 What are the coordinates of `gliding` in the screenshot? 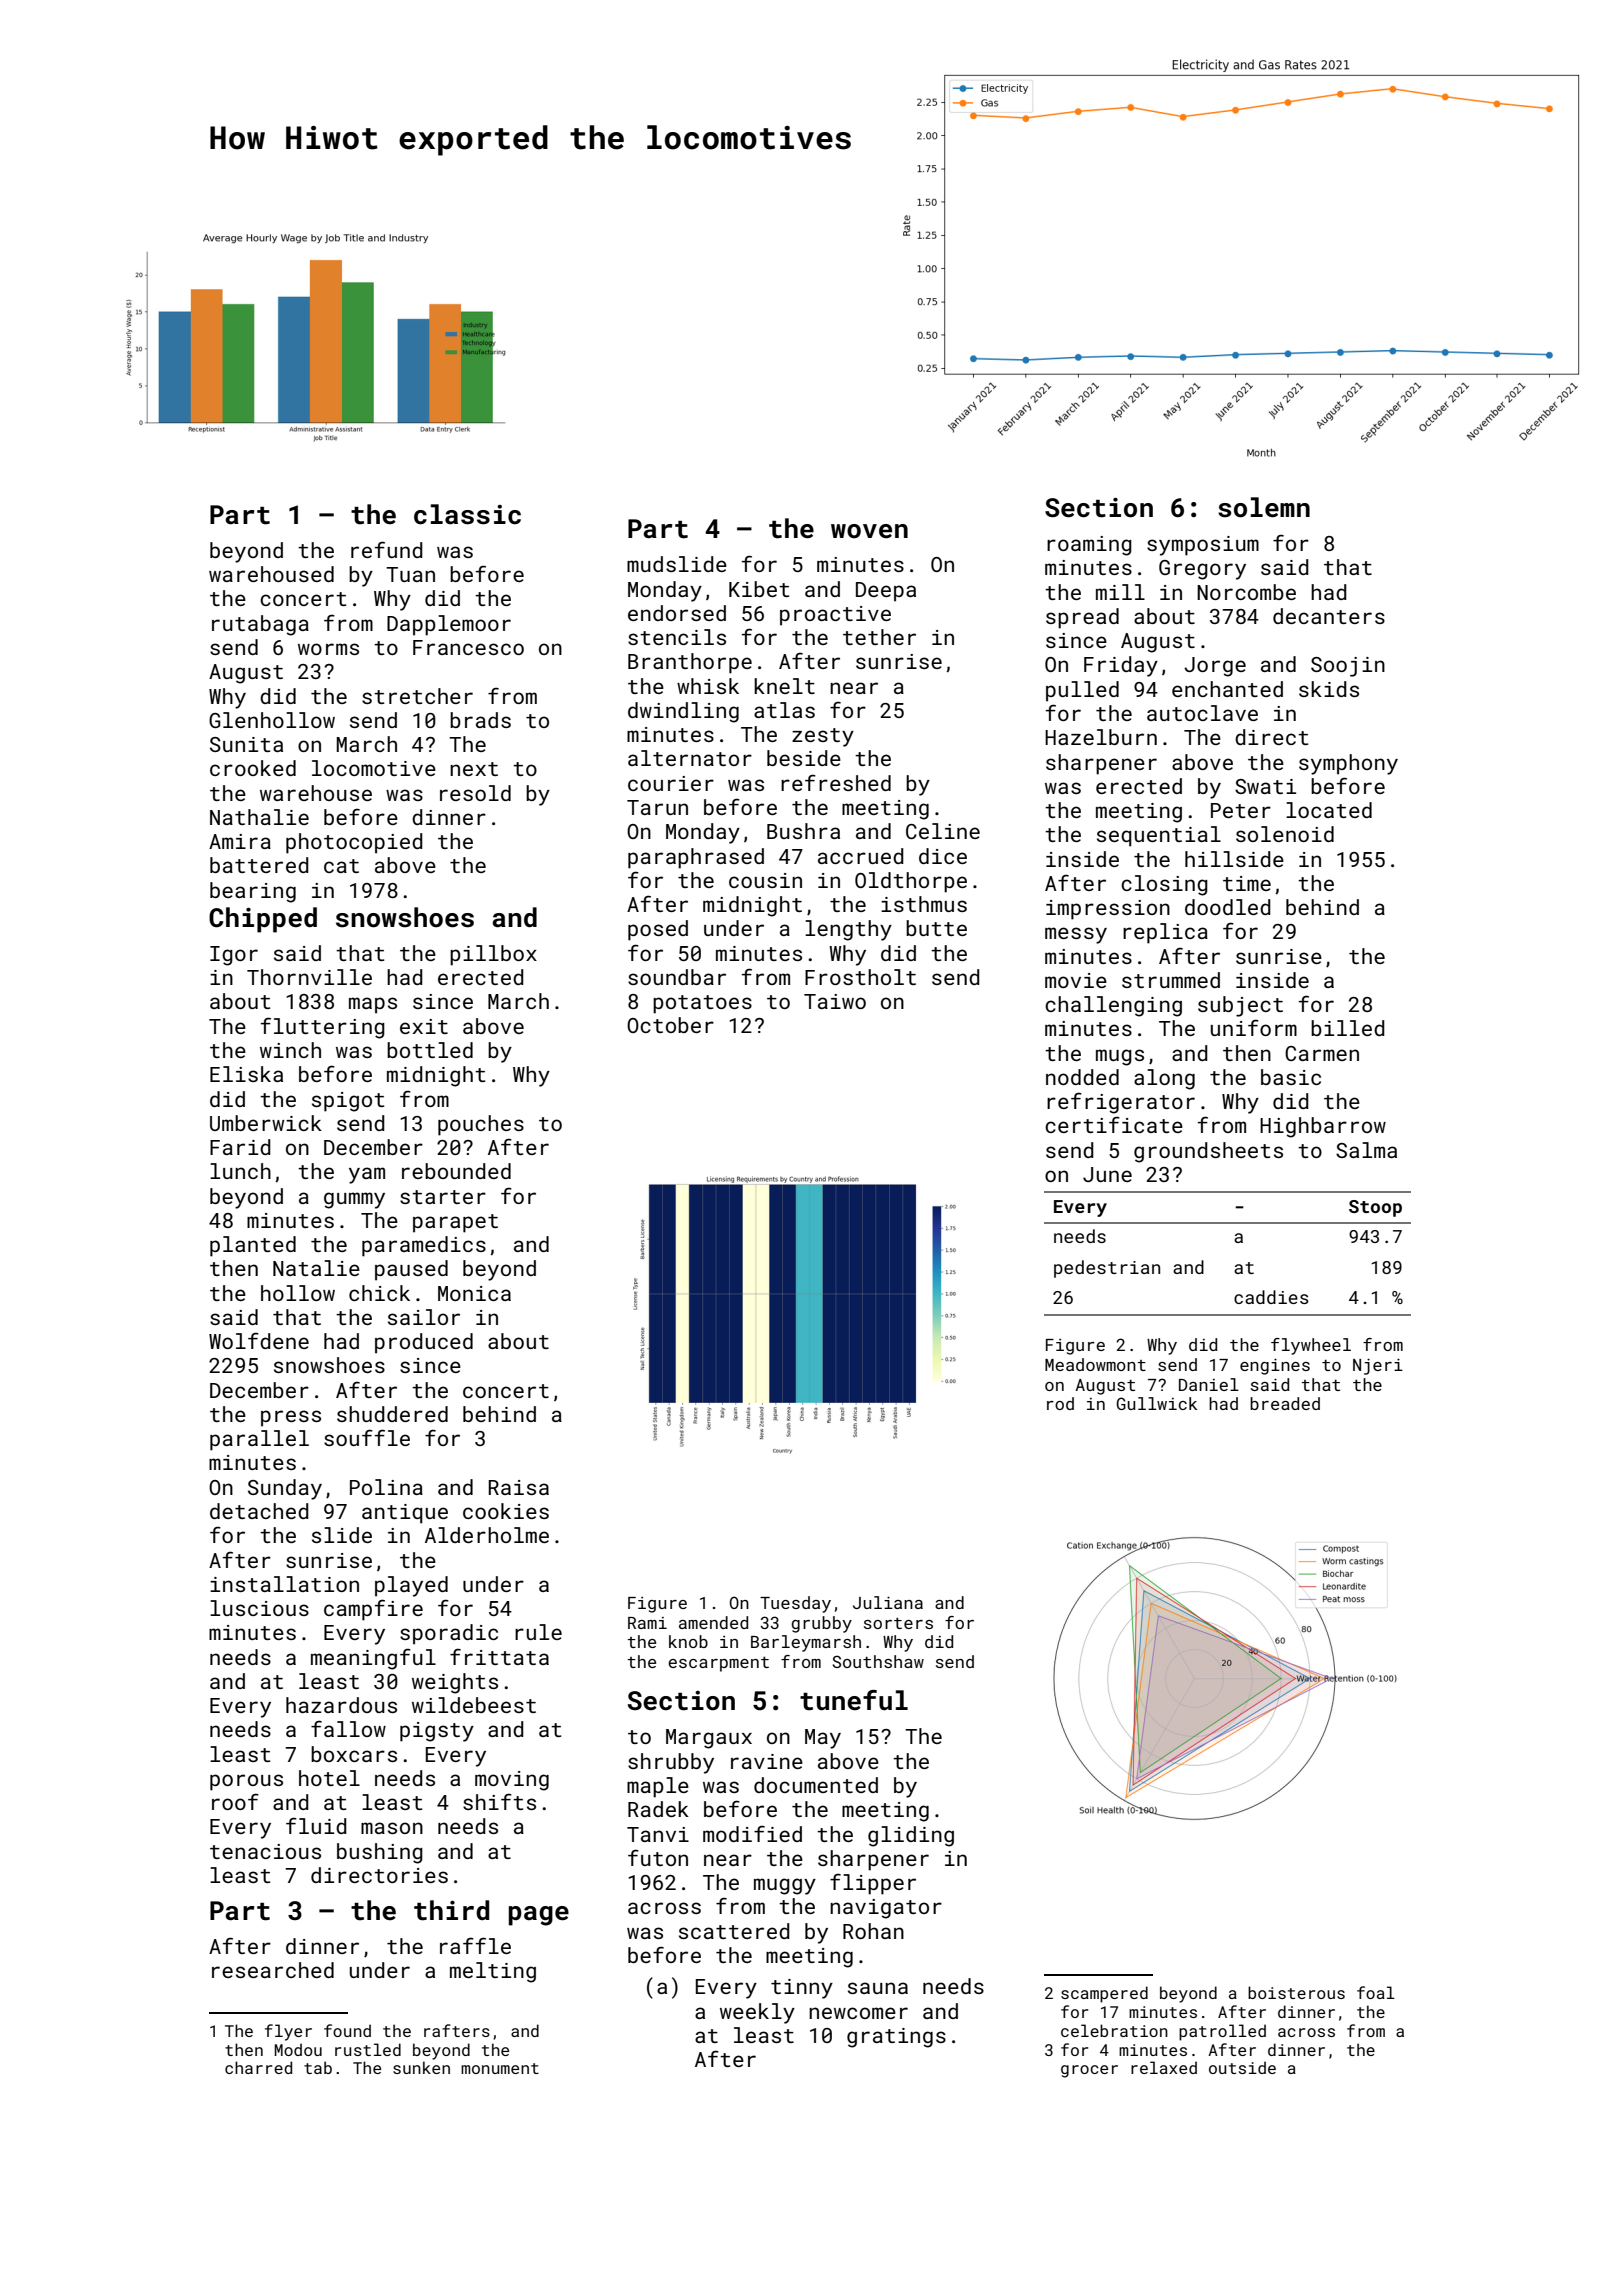 It's located at (911, 1836).
